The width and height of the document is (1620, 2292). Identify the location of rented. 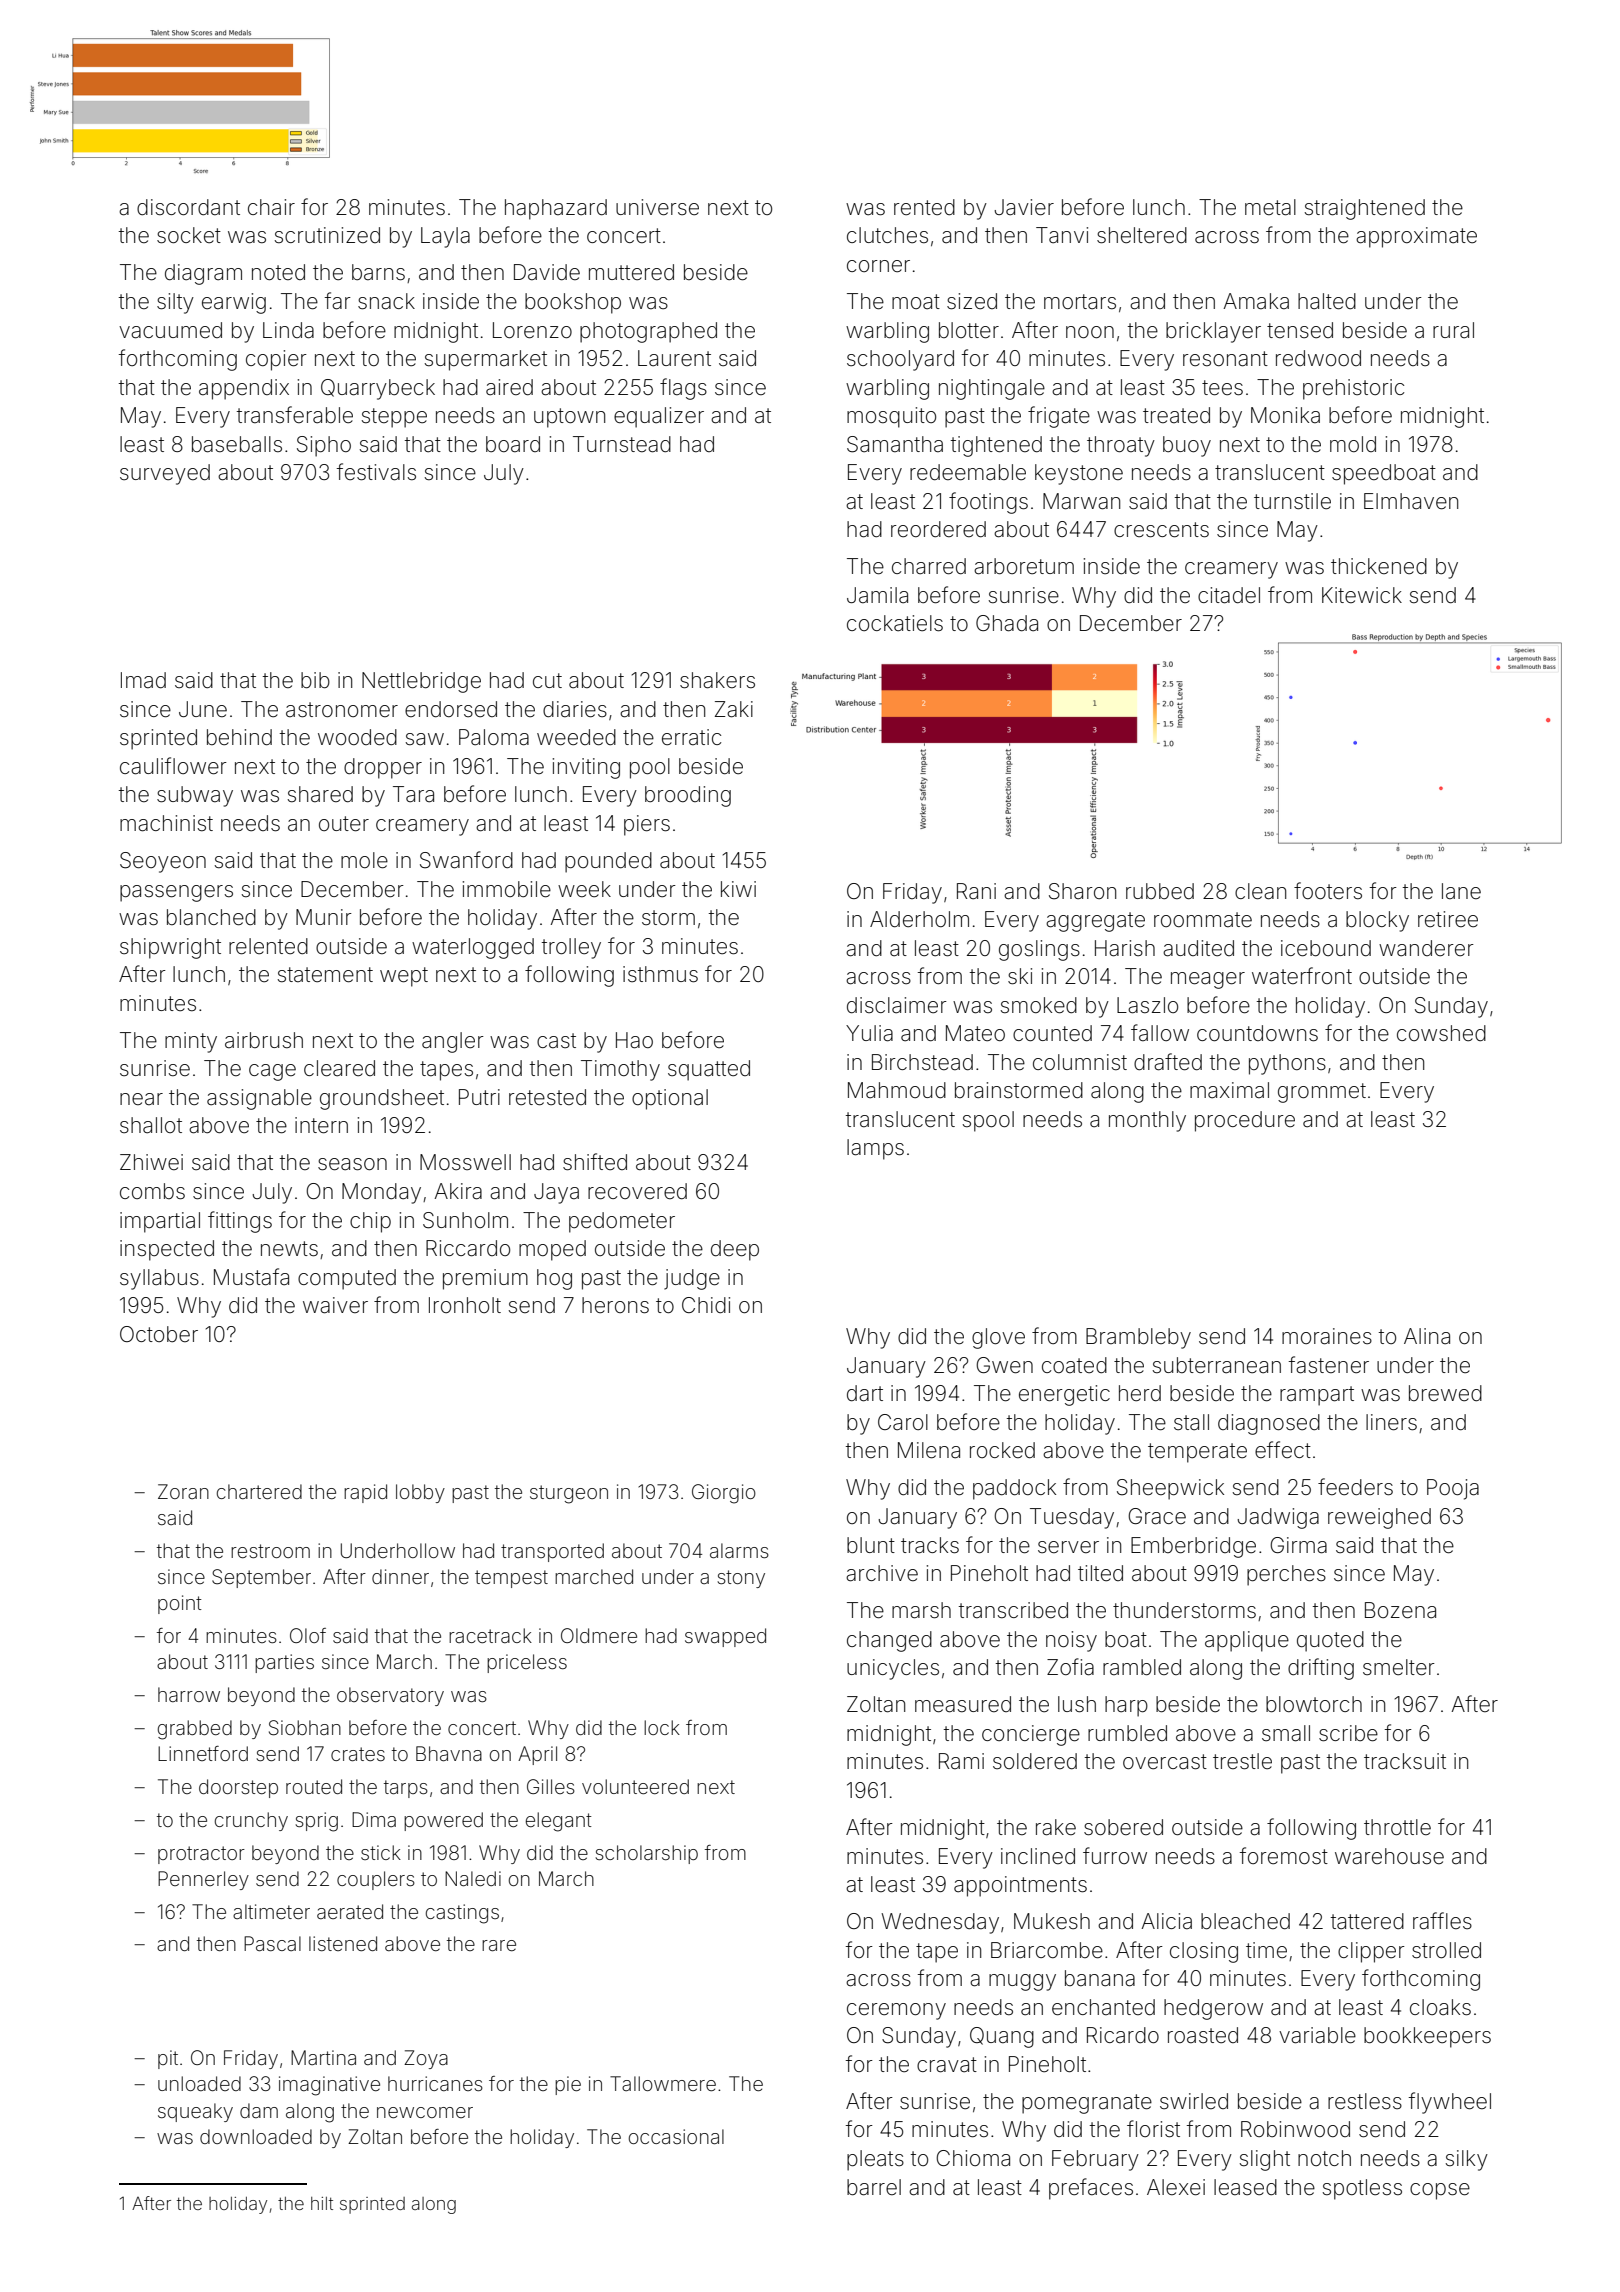
(924, 207).
